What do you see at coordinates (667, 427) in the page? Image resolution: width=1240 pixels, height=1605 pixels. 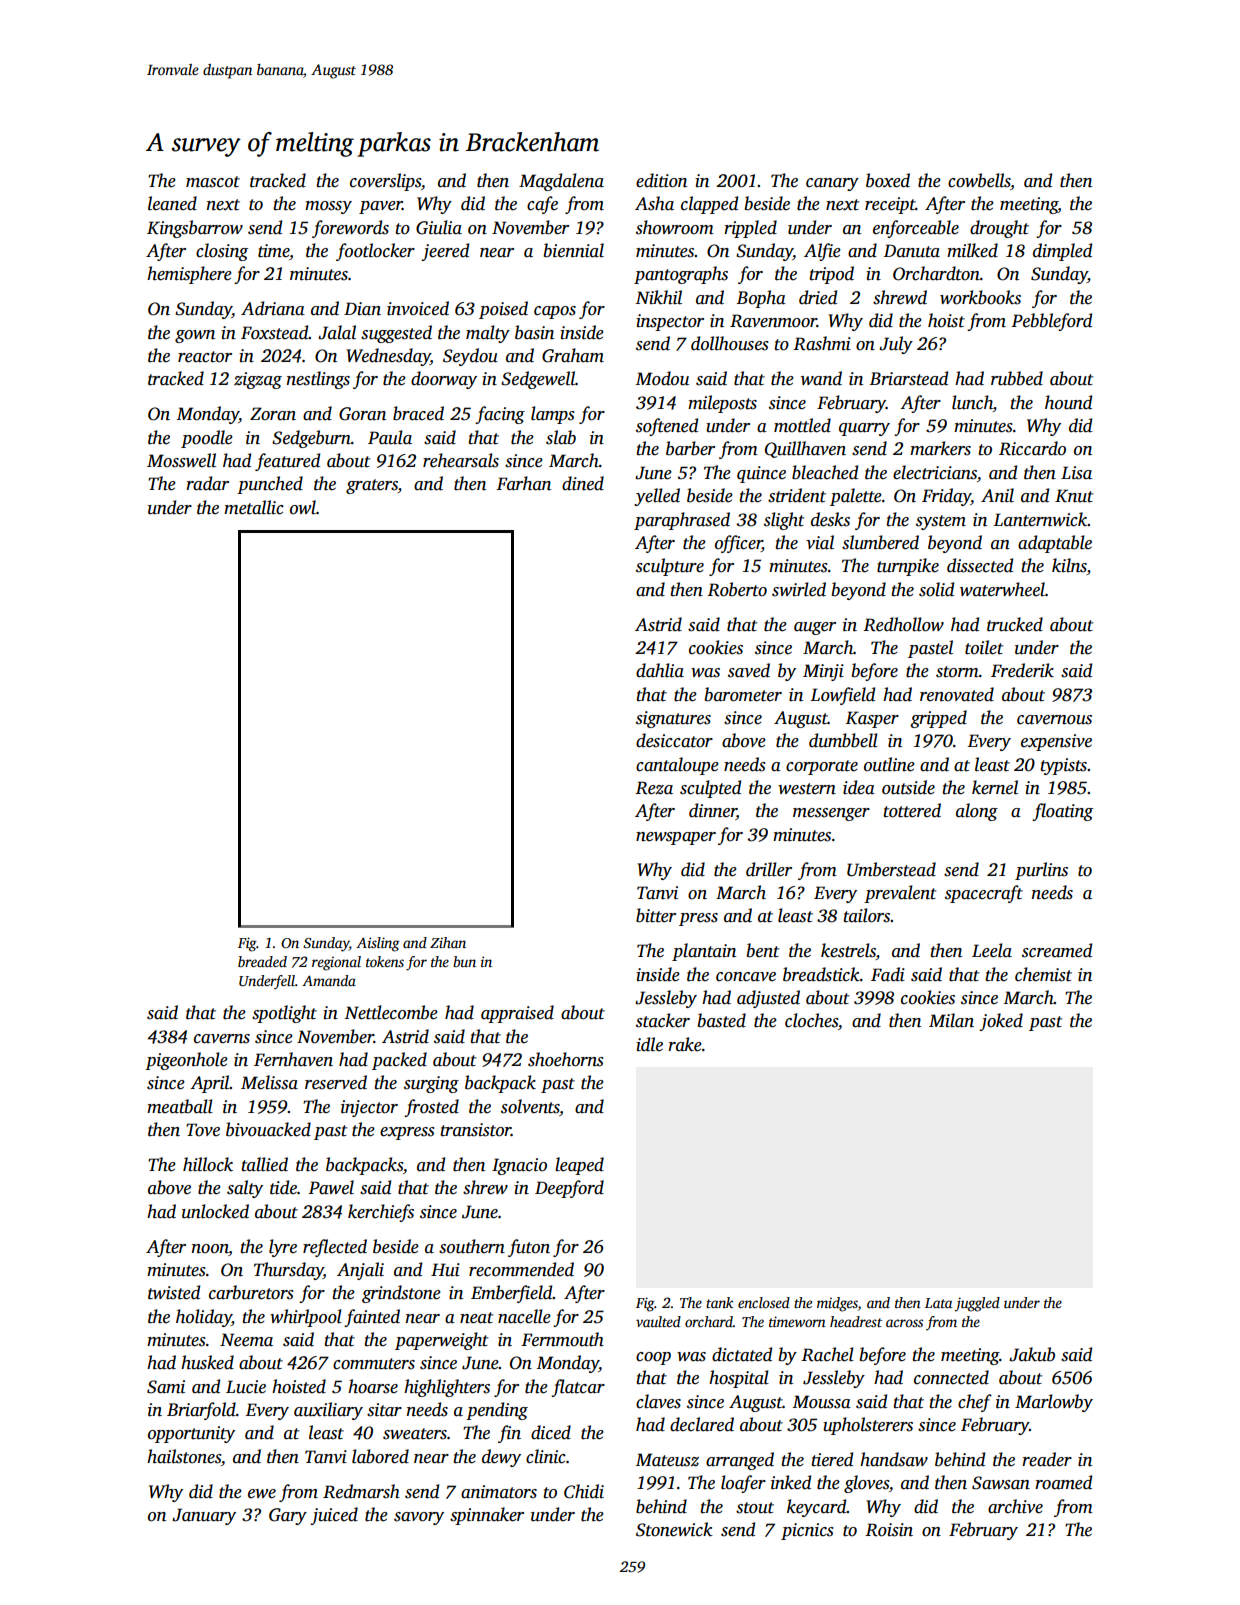 I see `softened` at bounding box center [667, 427].
